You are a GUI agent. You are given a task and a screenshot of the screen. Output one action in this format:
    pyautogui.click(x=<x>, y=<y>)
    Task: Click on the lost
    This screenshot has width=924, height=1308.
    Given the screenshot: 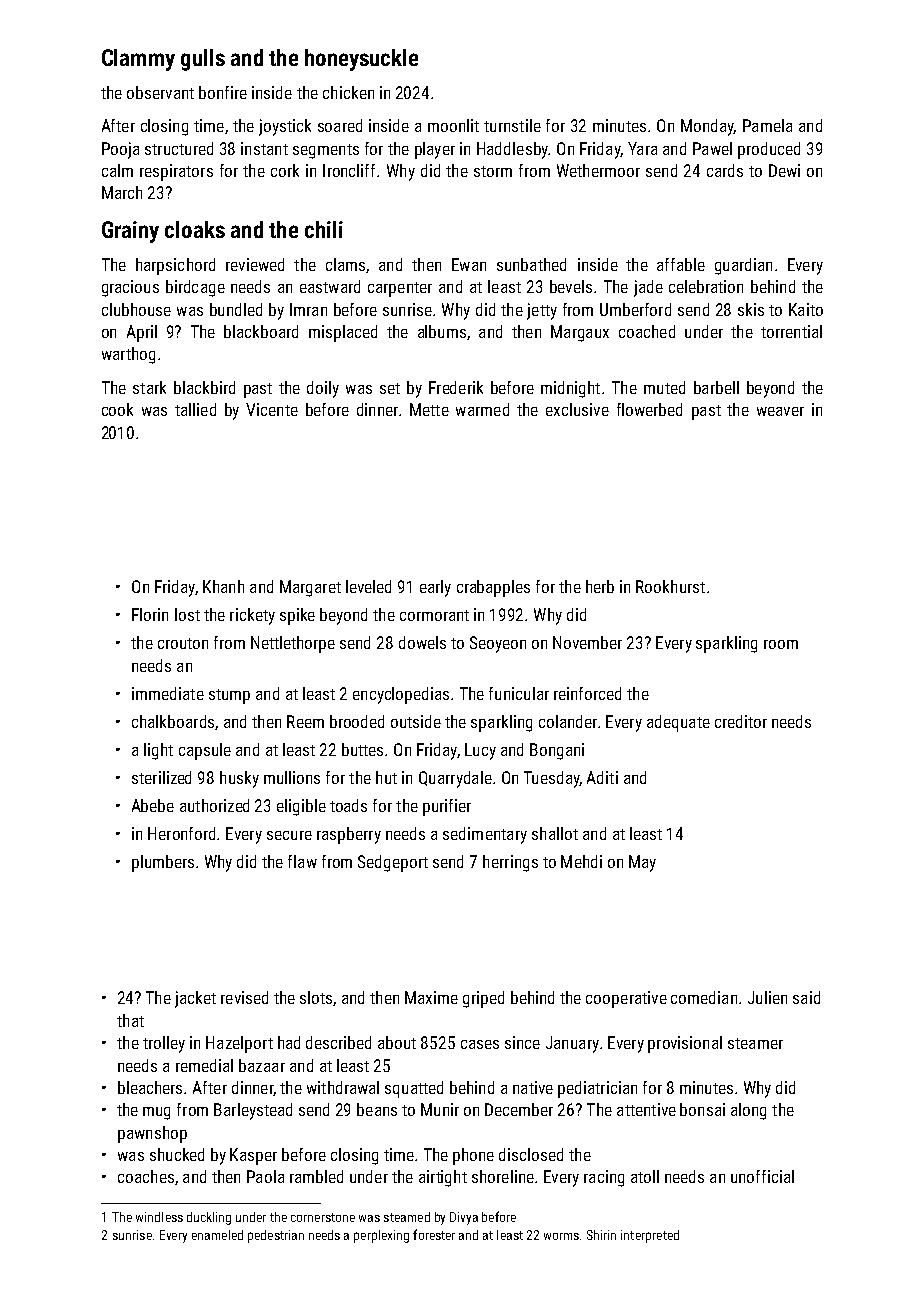 What is the action you would take?
    pyautogui.click(x=187, y=614)
